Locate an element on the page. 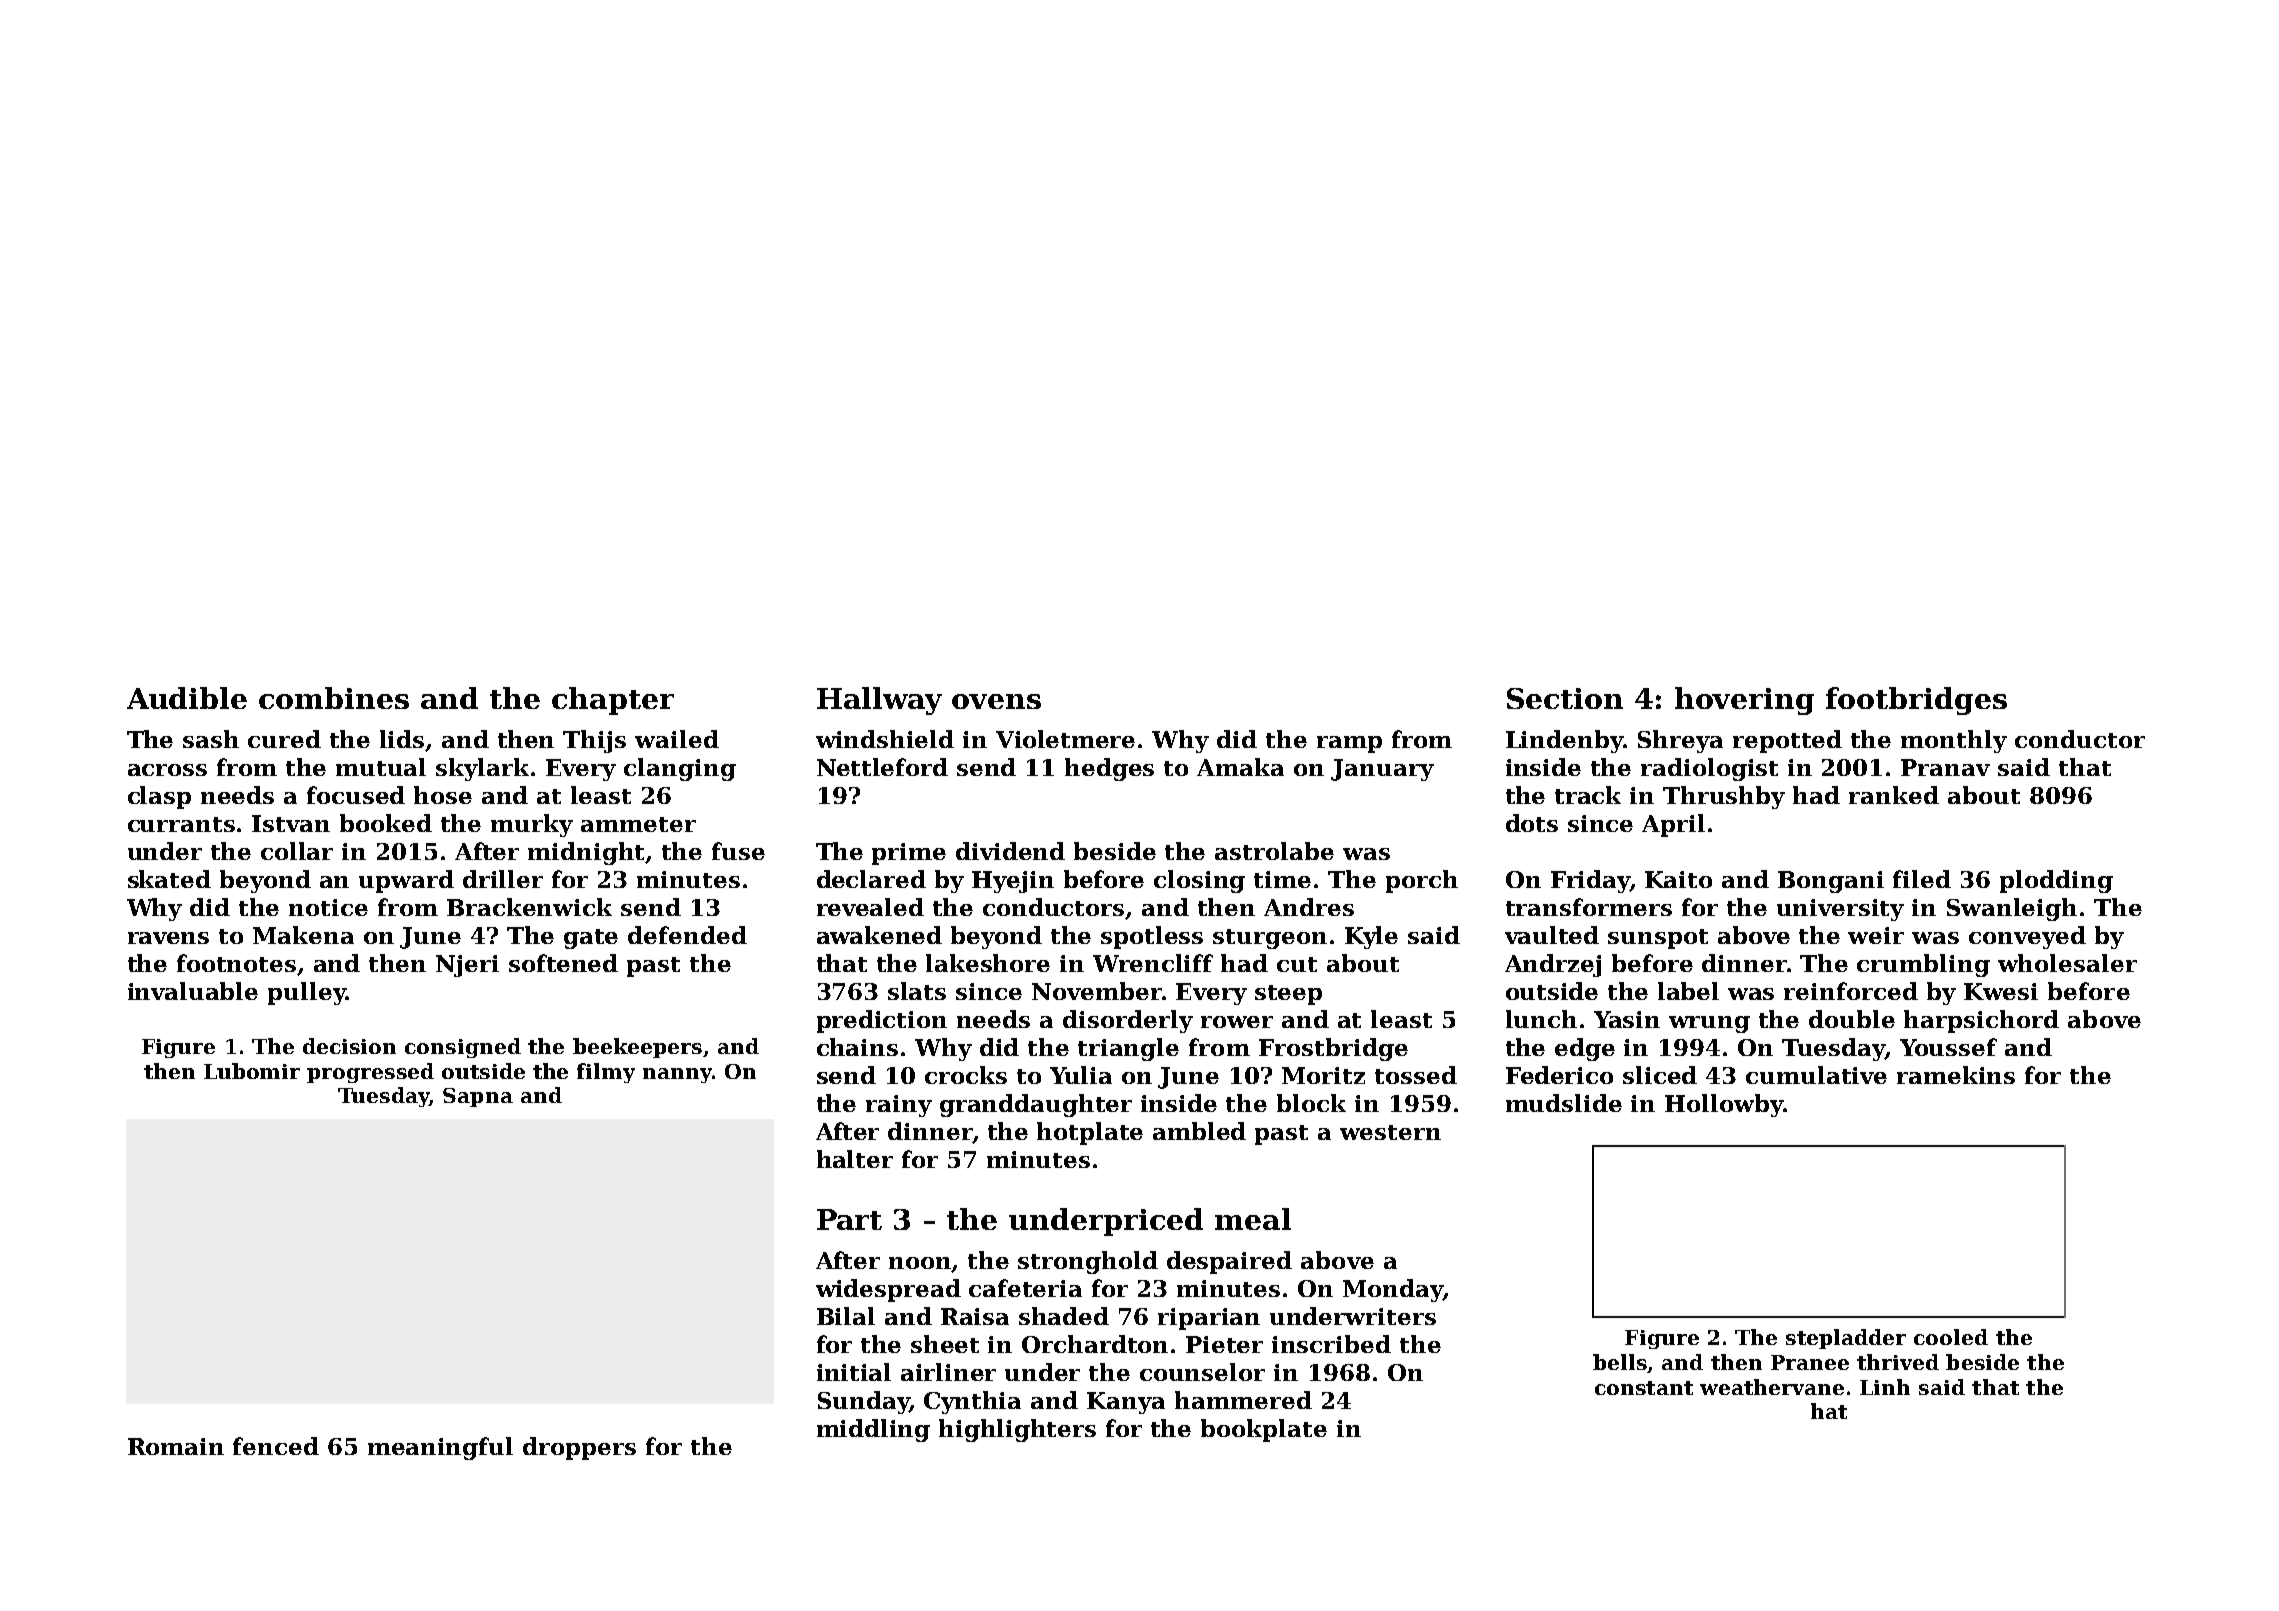 The image size is (2279, 1611). ranked is located at coordinates (1894, 795).
